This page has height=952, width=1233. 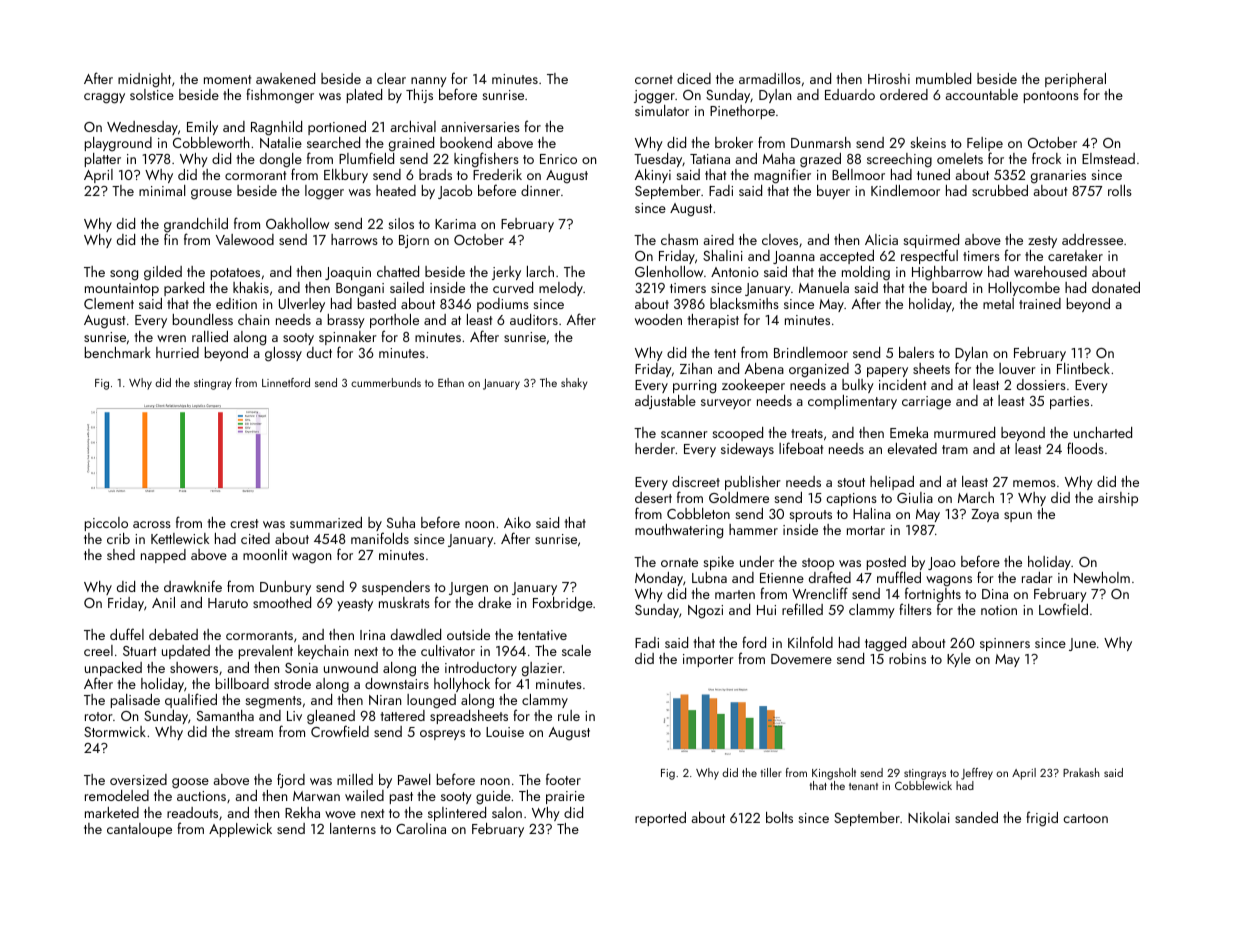 I want to click on prairie, so click(x=565, y=797).
